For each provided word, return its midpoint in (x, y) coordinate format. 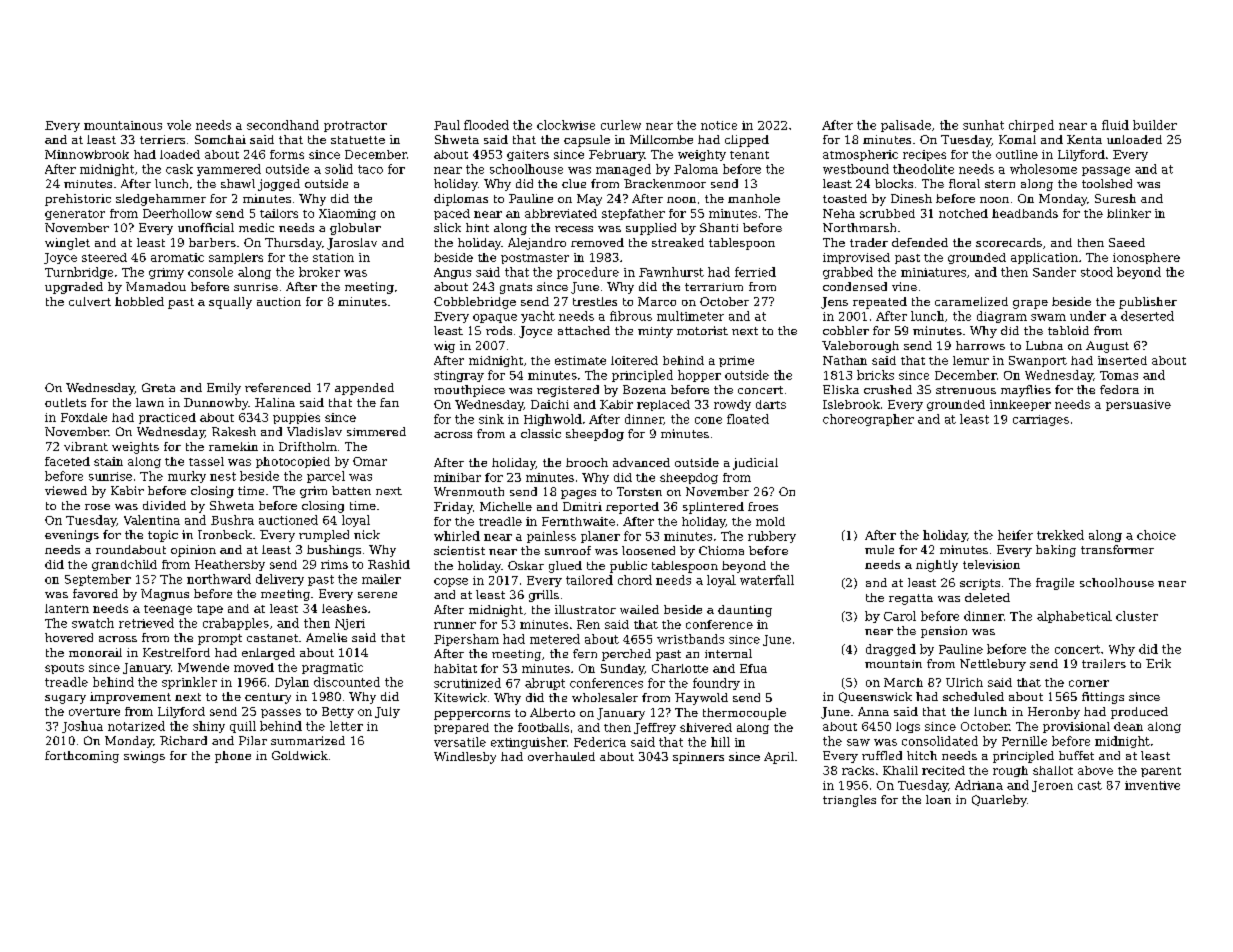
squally (230, 303)
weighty (702, 155)
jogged (279, 185)
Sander (1054, 272)
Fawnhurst (671, 272)
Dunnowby (216, 404)
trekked (1060, 535)
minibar (457, 477)
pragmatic (332, 668)
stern (1000, 184)
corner (1089, 683)
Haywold (701, 699)
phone (233, 757)
